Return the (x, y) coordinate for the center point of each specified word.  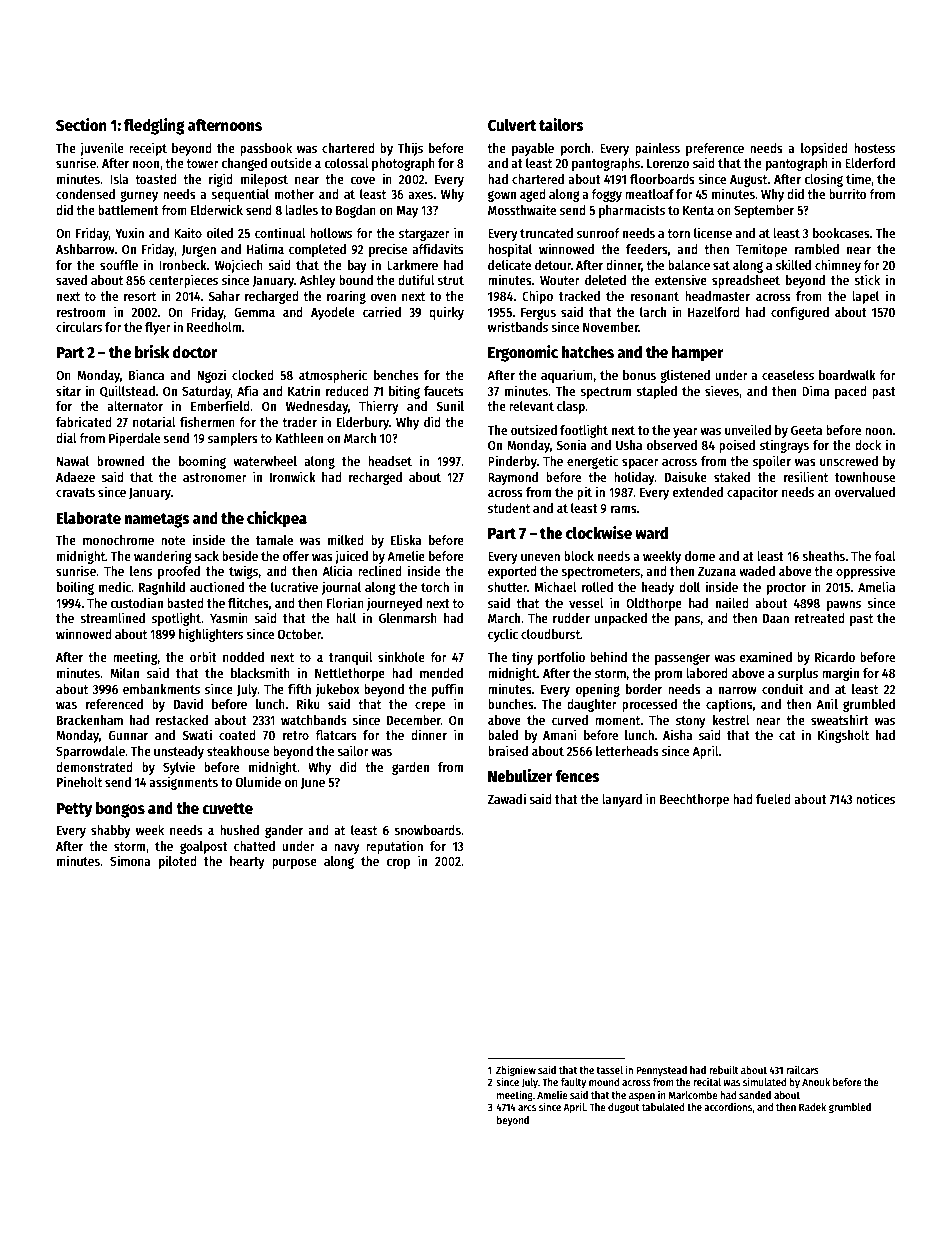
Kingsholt (843, 736)
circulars (79, 326)
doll (689, 587)
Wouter (560, 280)
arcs (527, 1108)
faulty (573, 1083)
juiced (351, 557)
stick (867, 279)
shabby (111, 831)
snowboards (427, 830)
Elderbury (363, 423)
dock (868, 445)
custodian (137, 602)
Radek (812, 1107)
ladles (301, 210)
